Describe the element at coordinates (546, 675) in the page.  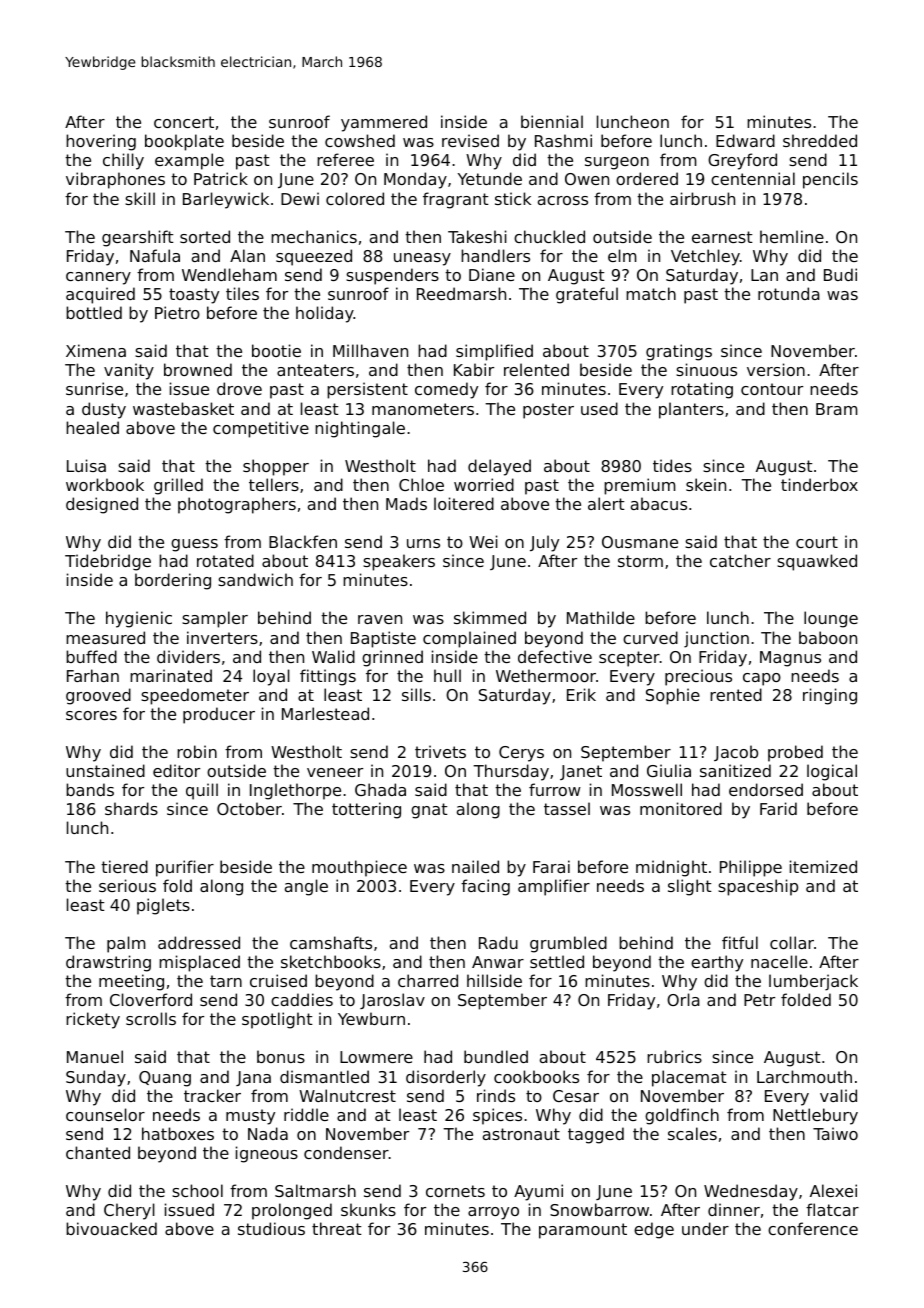
I see `Wethermoor` at that location.
